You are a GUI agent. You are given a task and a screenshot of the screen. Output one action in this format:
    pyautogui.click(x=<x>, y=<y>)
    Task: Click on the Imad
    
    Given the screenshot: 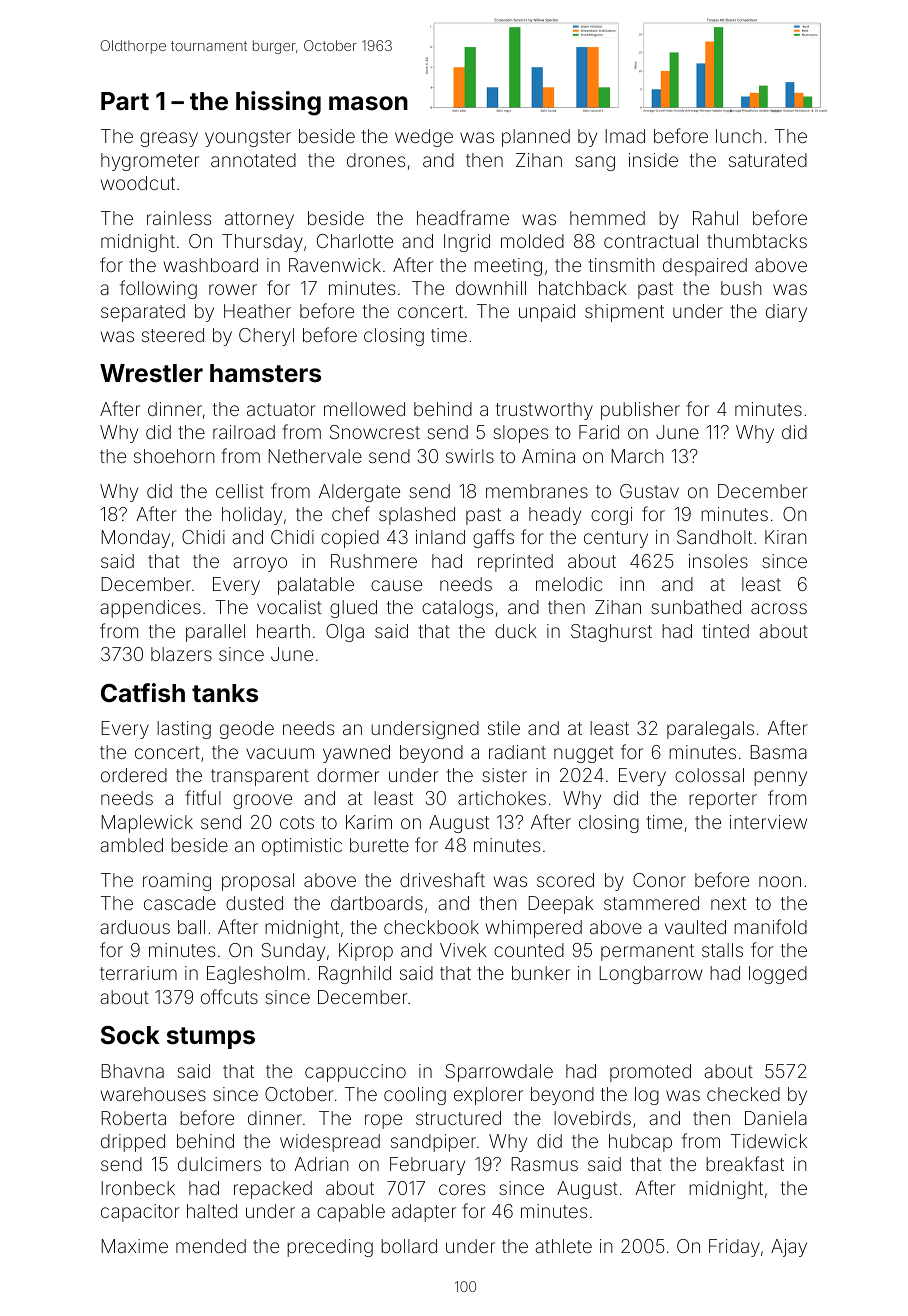 What is the action you would take?
    pyautogui.click(x=625, y=136)
